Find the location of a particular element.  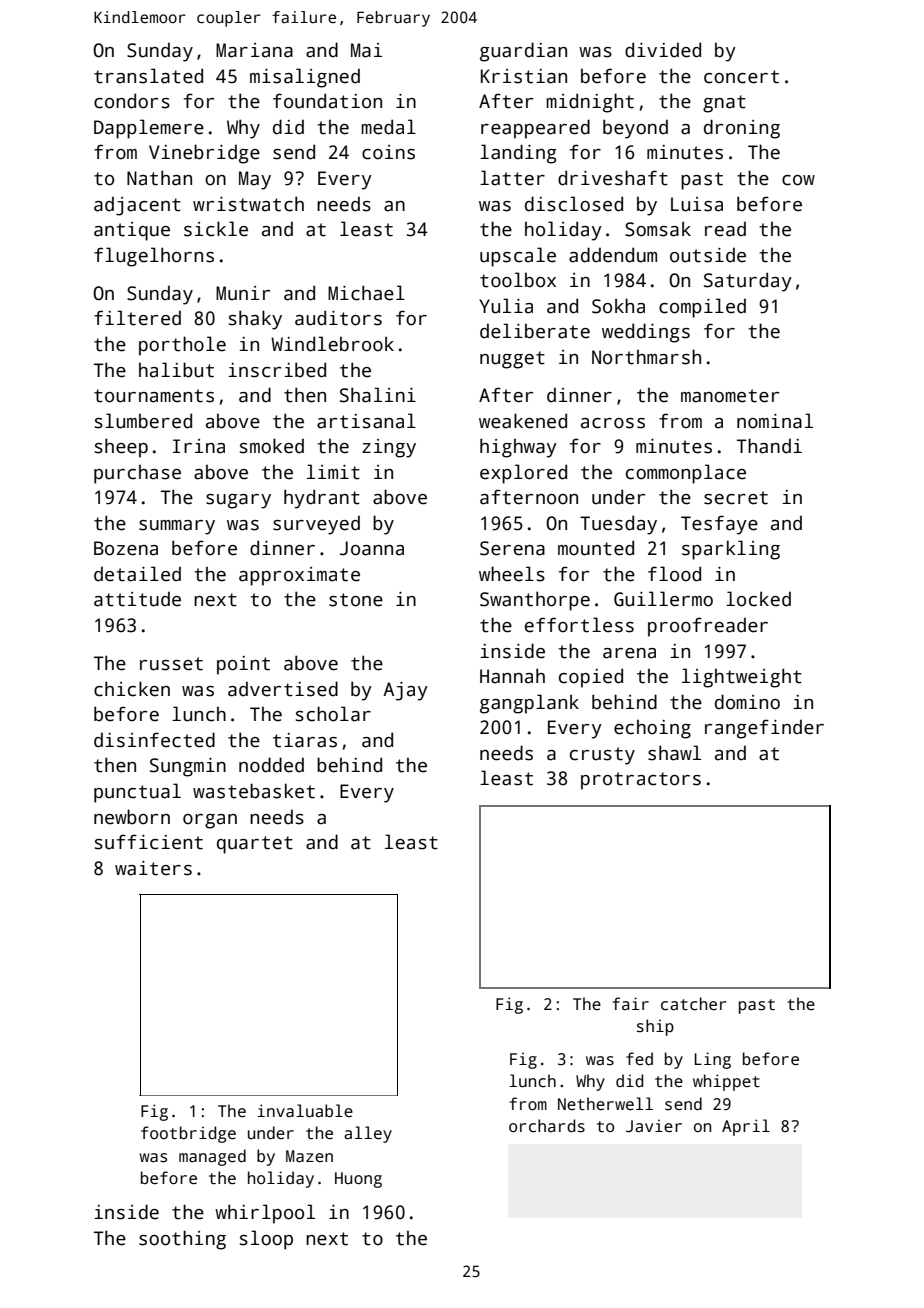

Mariana is located at coordinates (254, 50).
